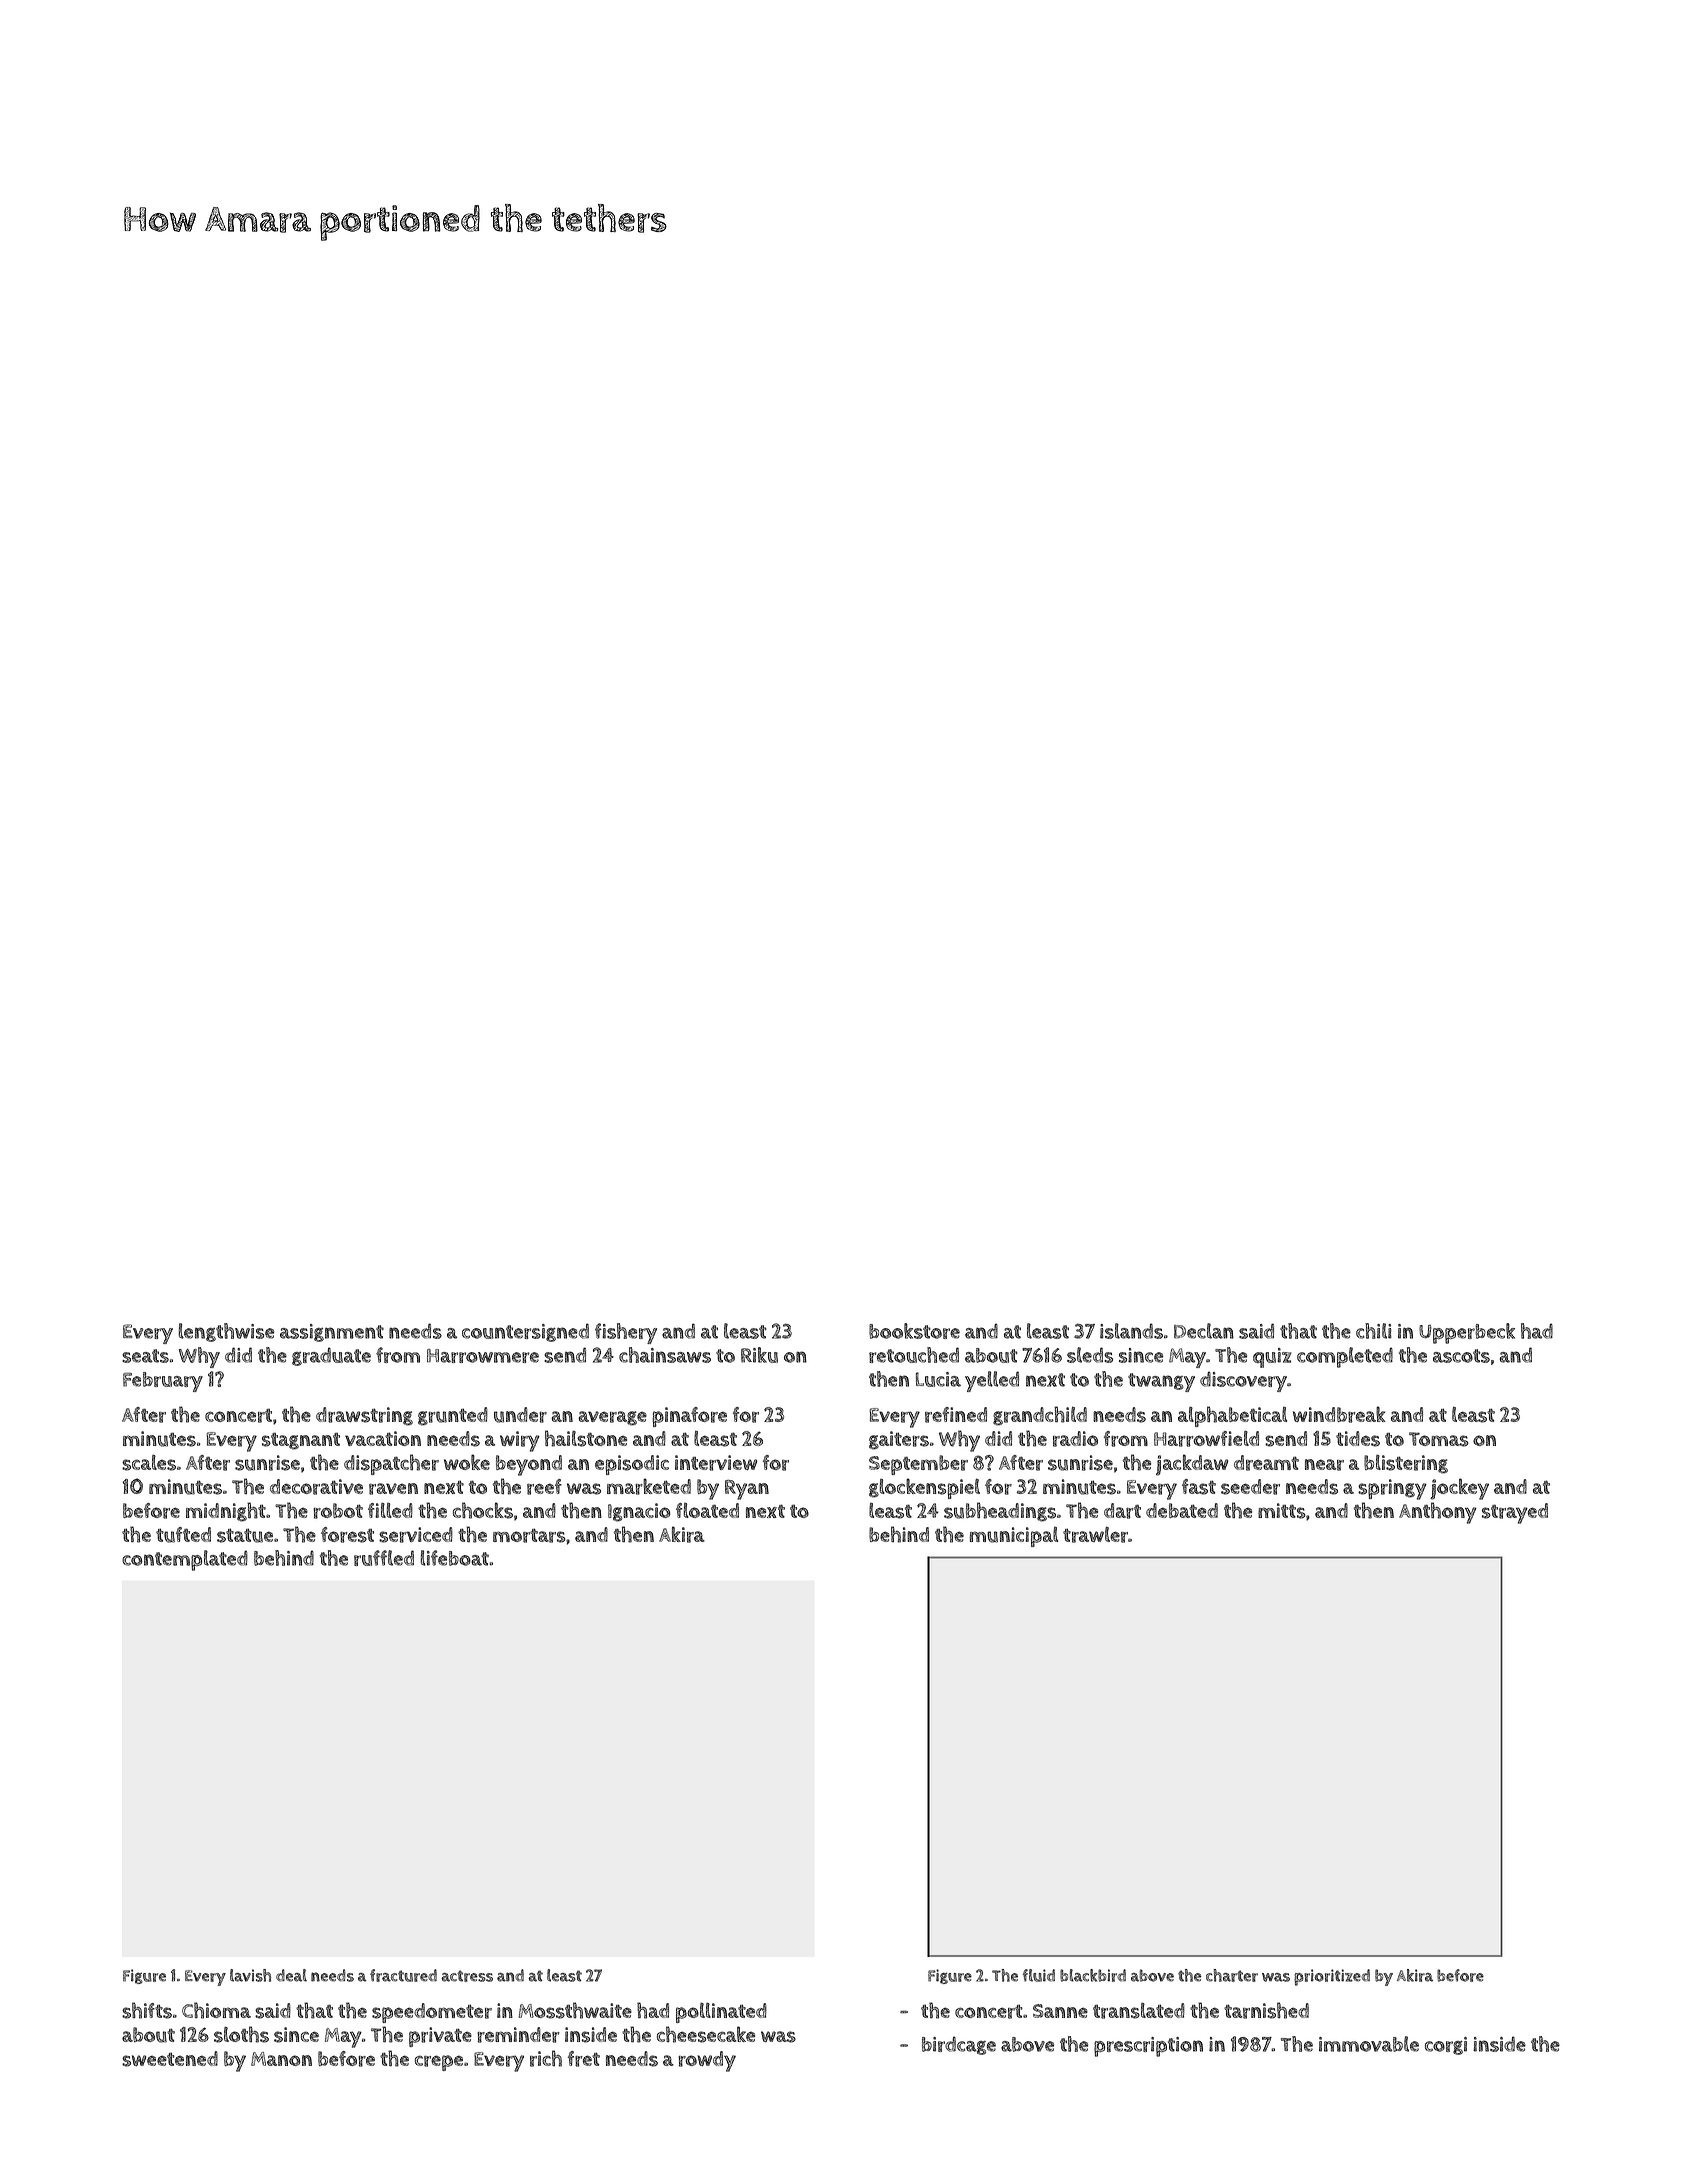 The height and width of the document is (2178, 1683). Describe the element at coordinates (1040, 1416) in the document. I see `grandchild` at that location.
